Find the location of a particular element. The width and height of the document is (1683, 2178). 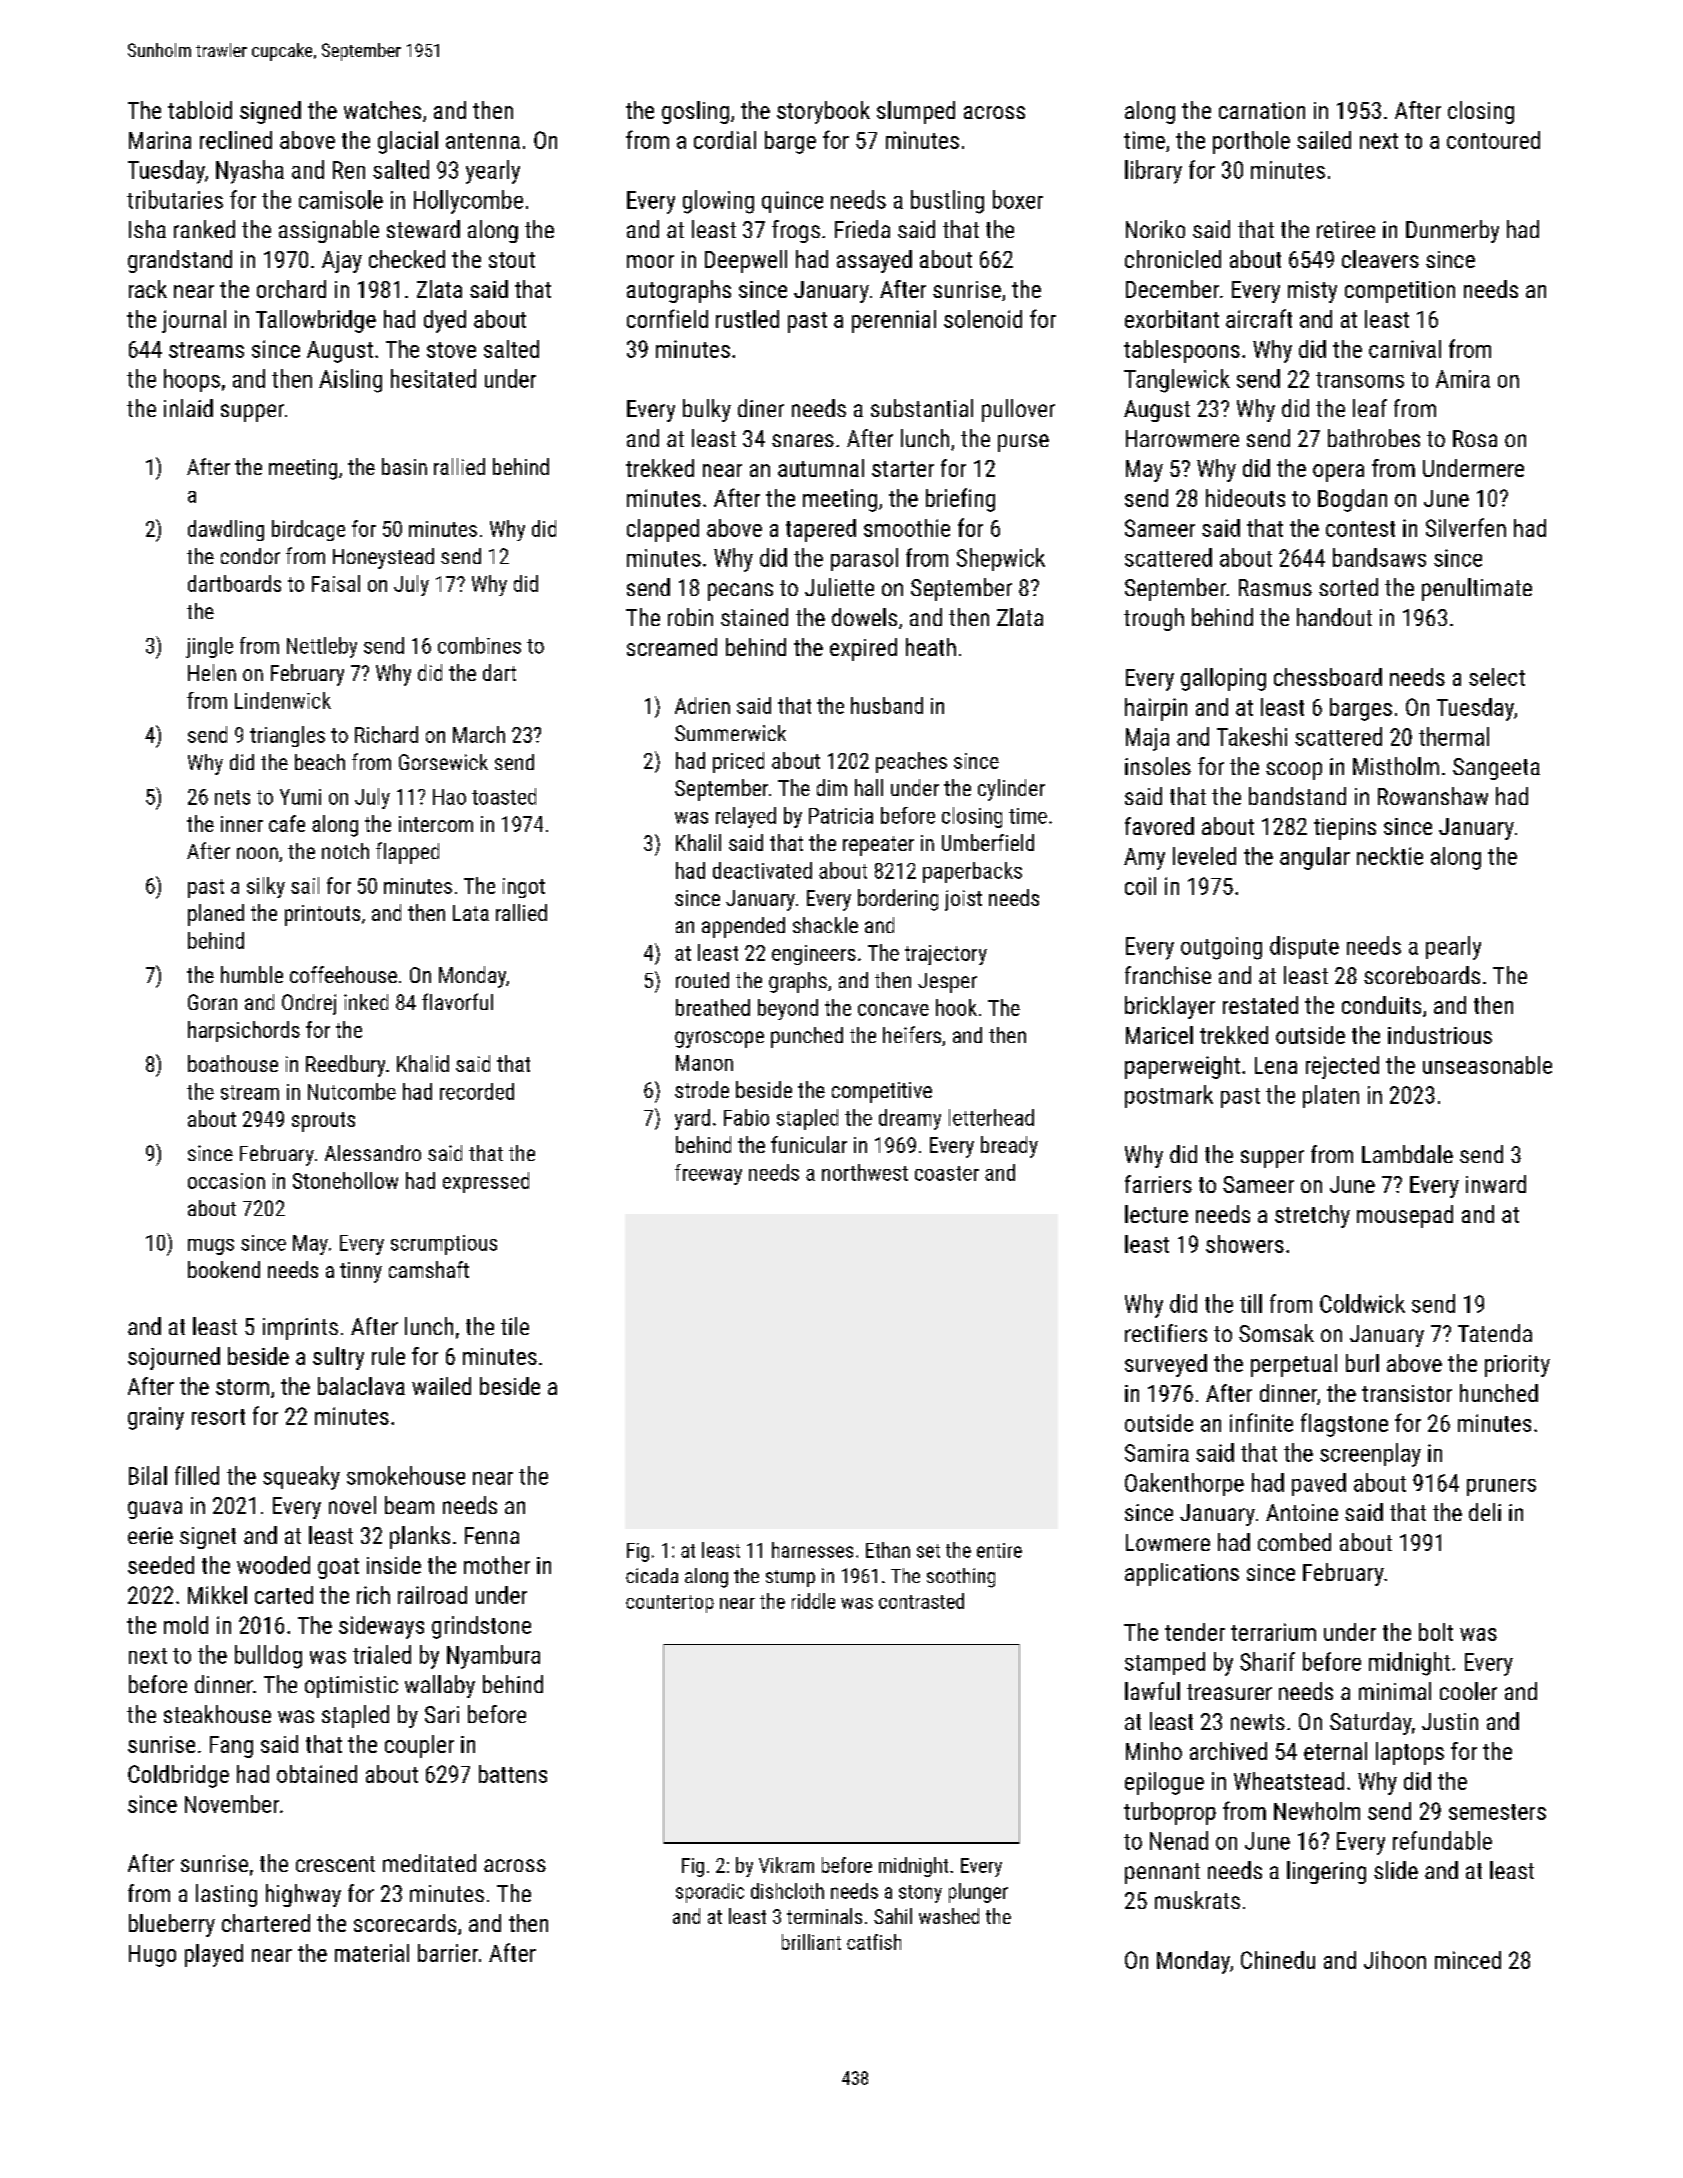

aircraft is located at coordinates (1259, 318).
